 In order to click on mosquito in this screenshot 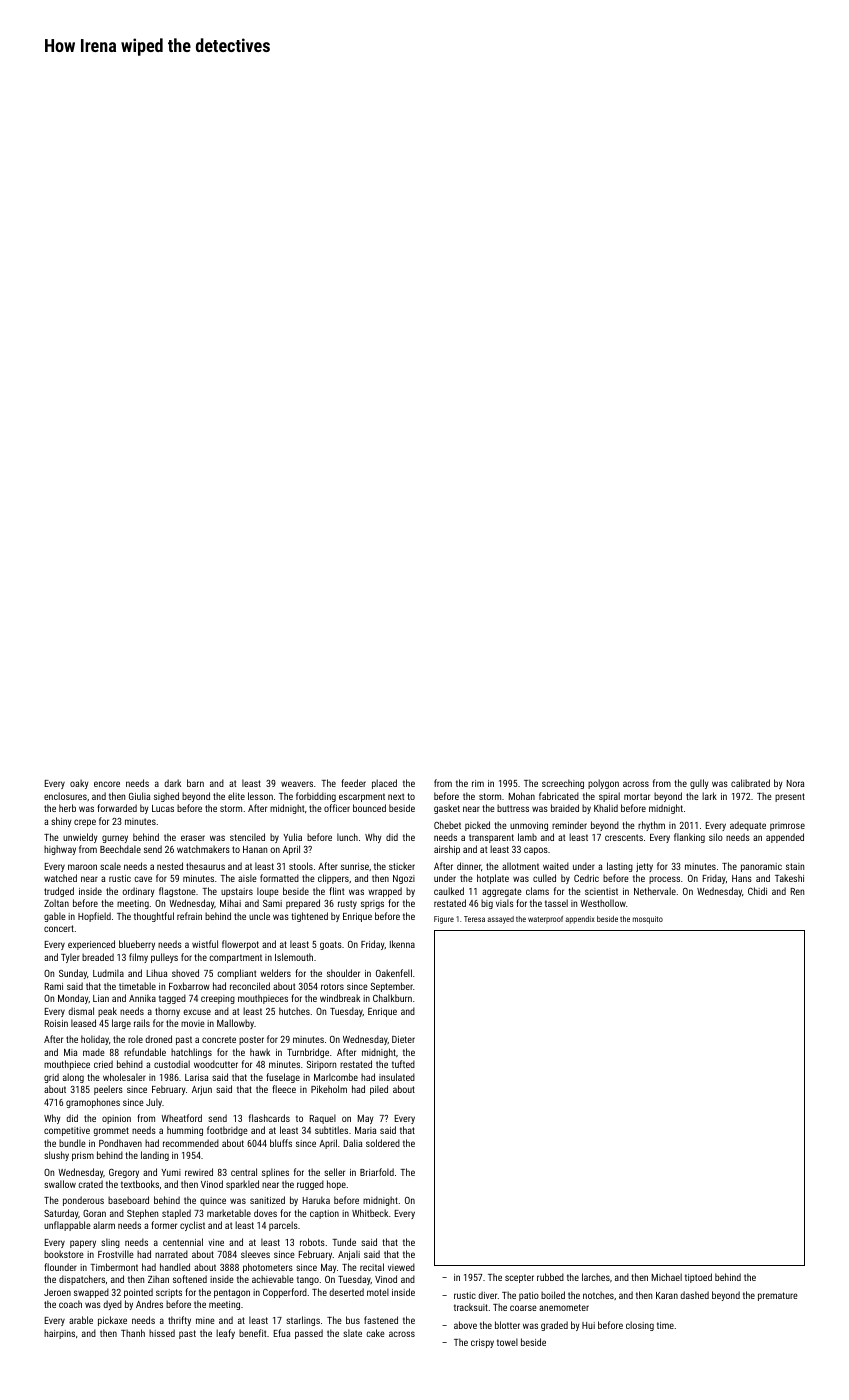, I will do `click(648, 920)`.
